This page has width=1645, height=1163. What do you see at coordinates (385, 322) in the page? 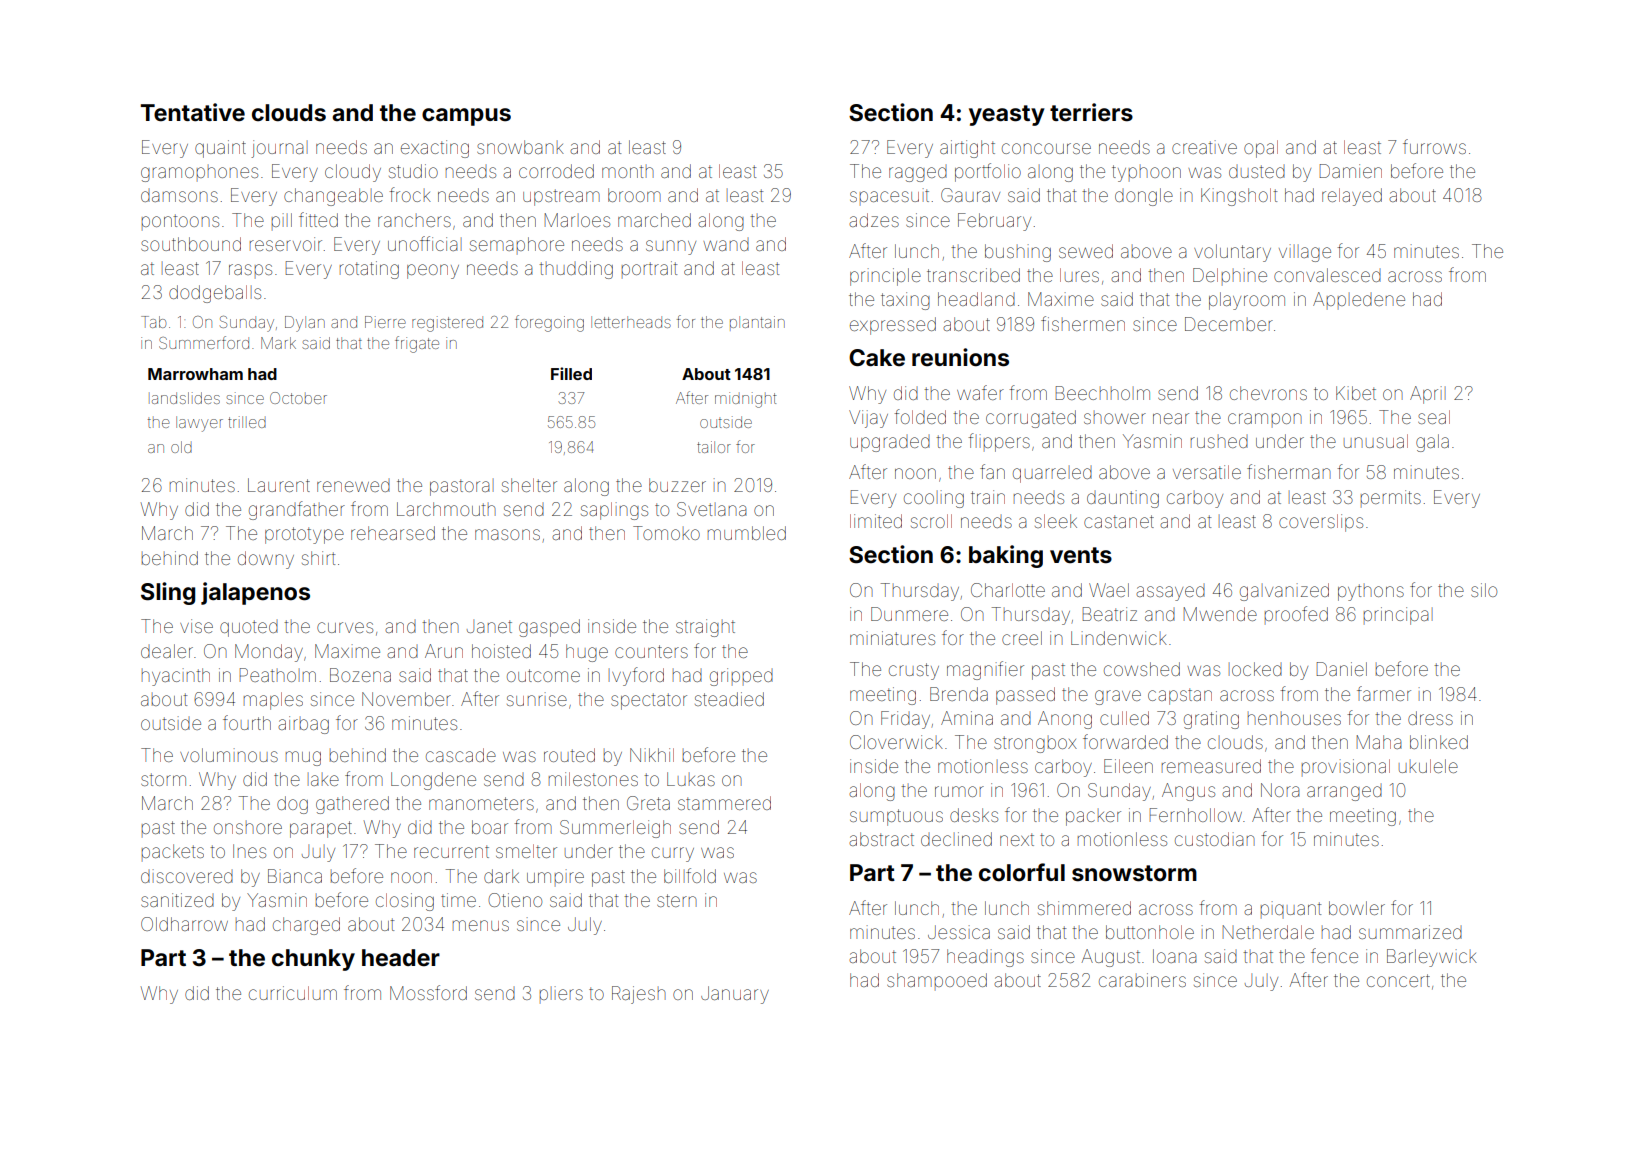
I see `Pierre` at bounding box center [385, 322].
